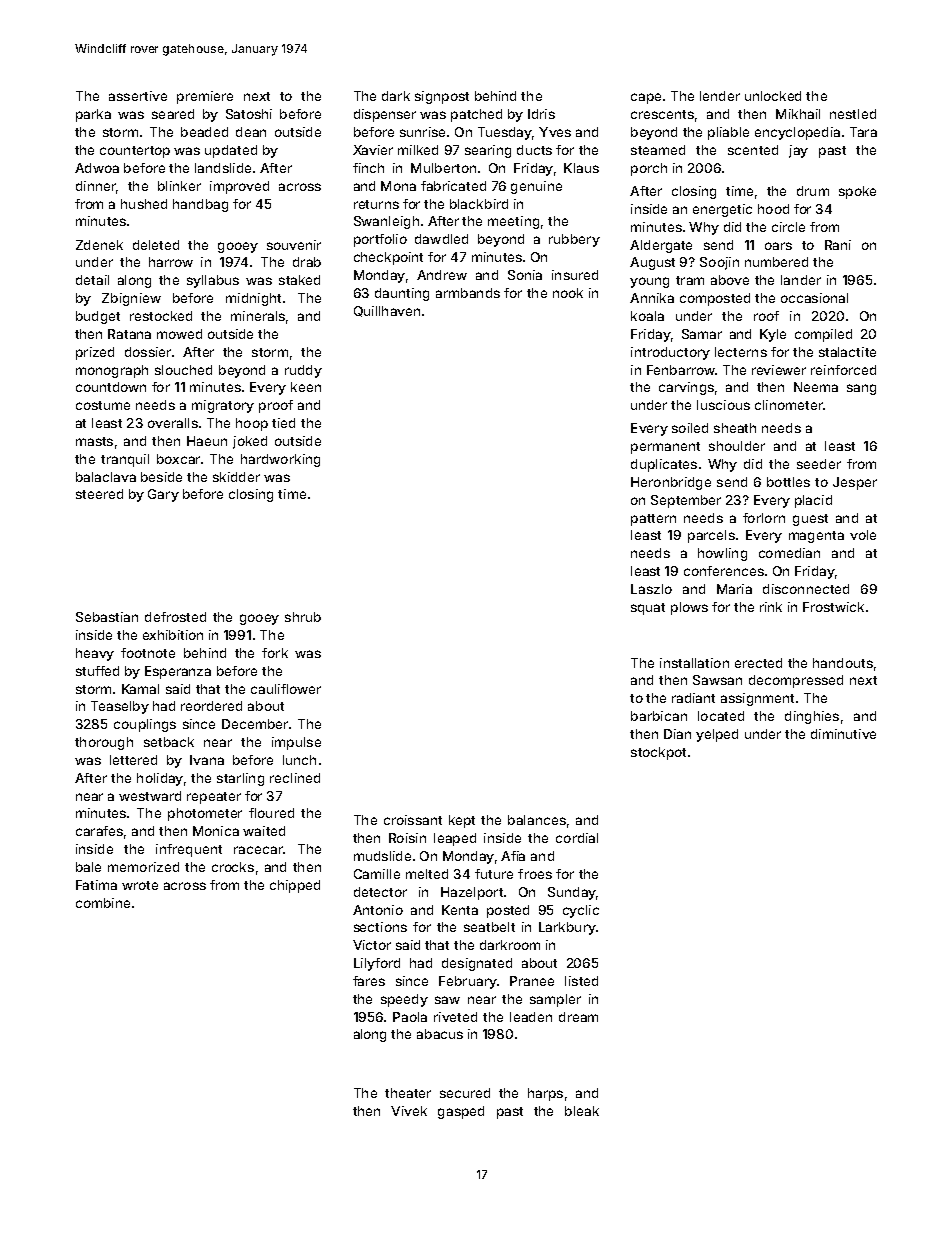 Image resolution: width=952 pixels, height=1233 pixels. What do you see at coordinates (103, 903) in the screenshot?
I see `combine` at bounding box center [103, 903].
